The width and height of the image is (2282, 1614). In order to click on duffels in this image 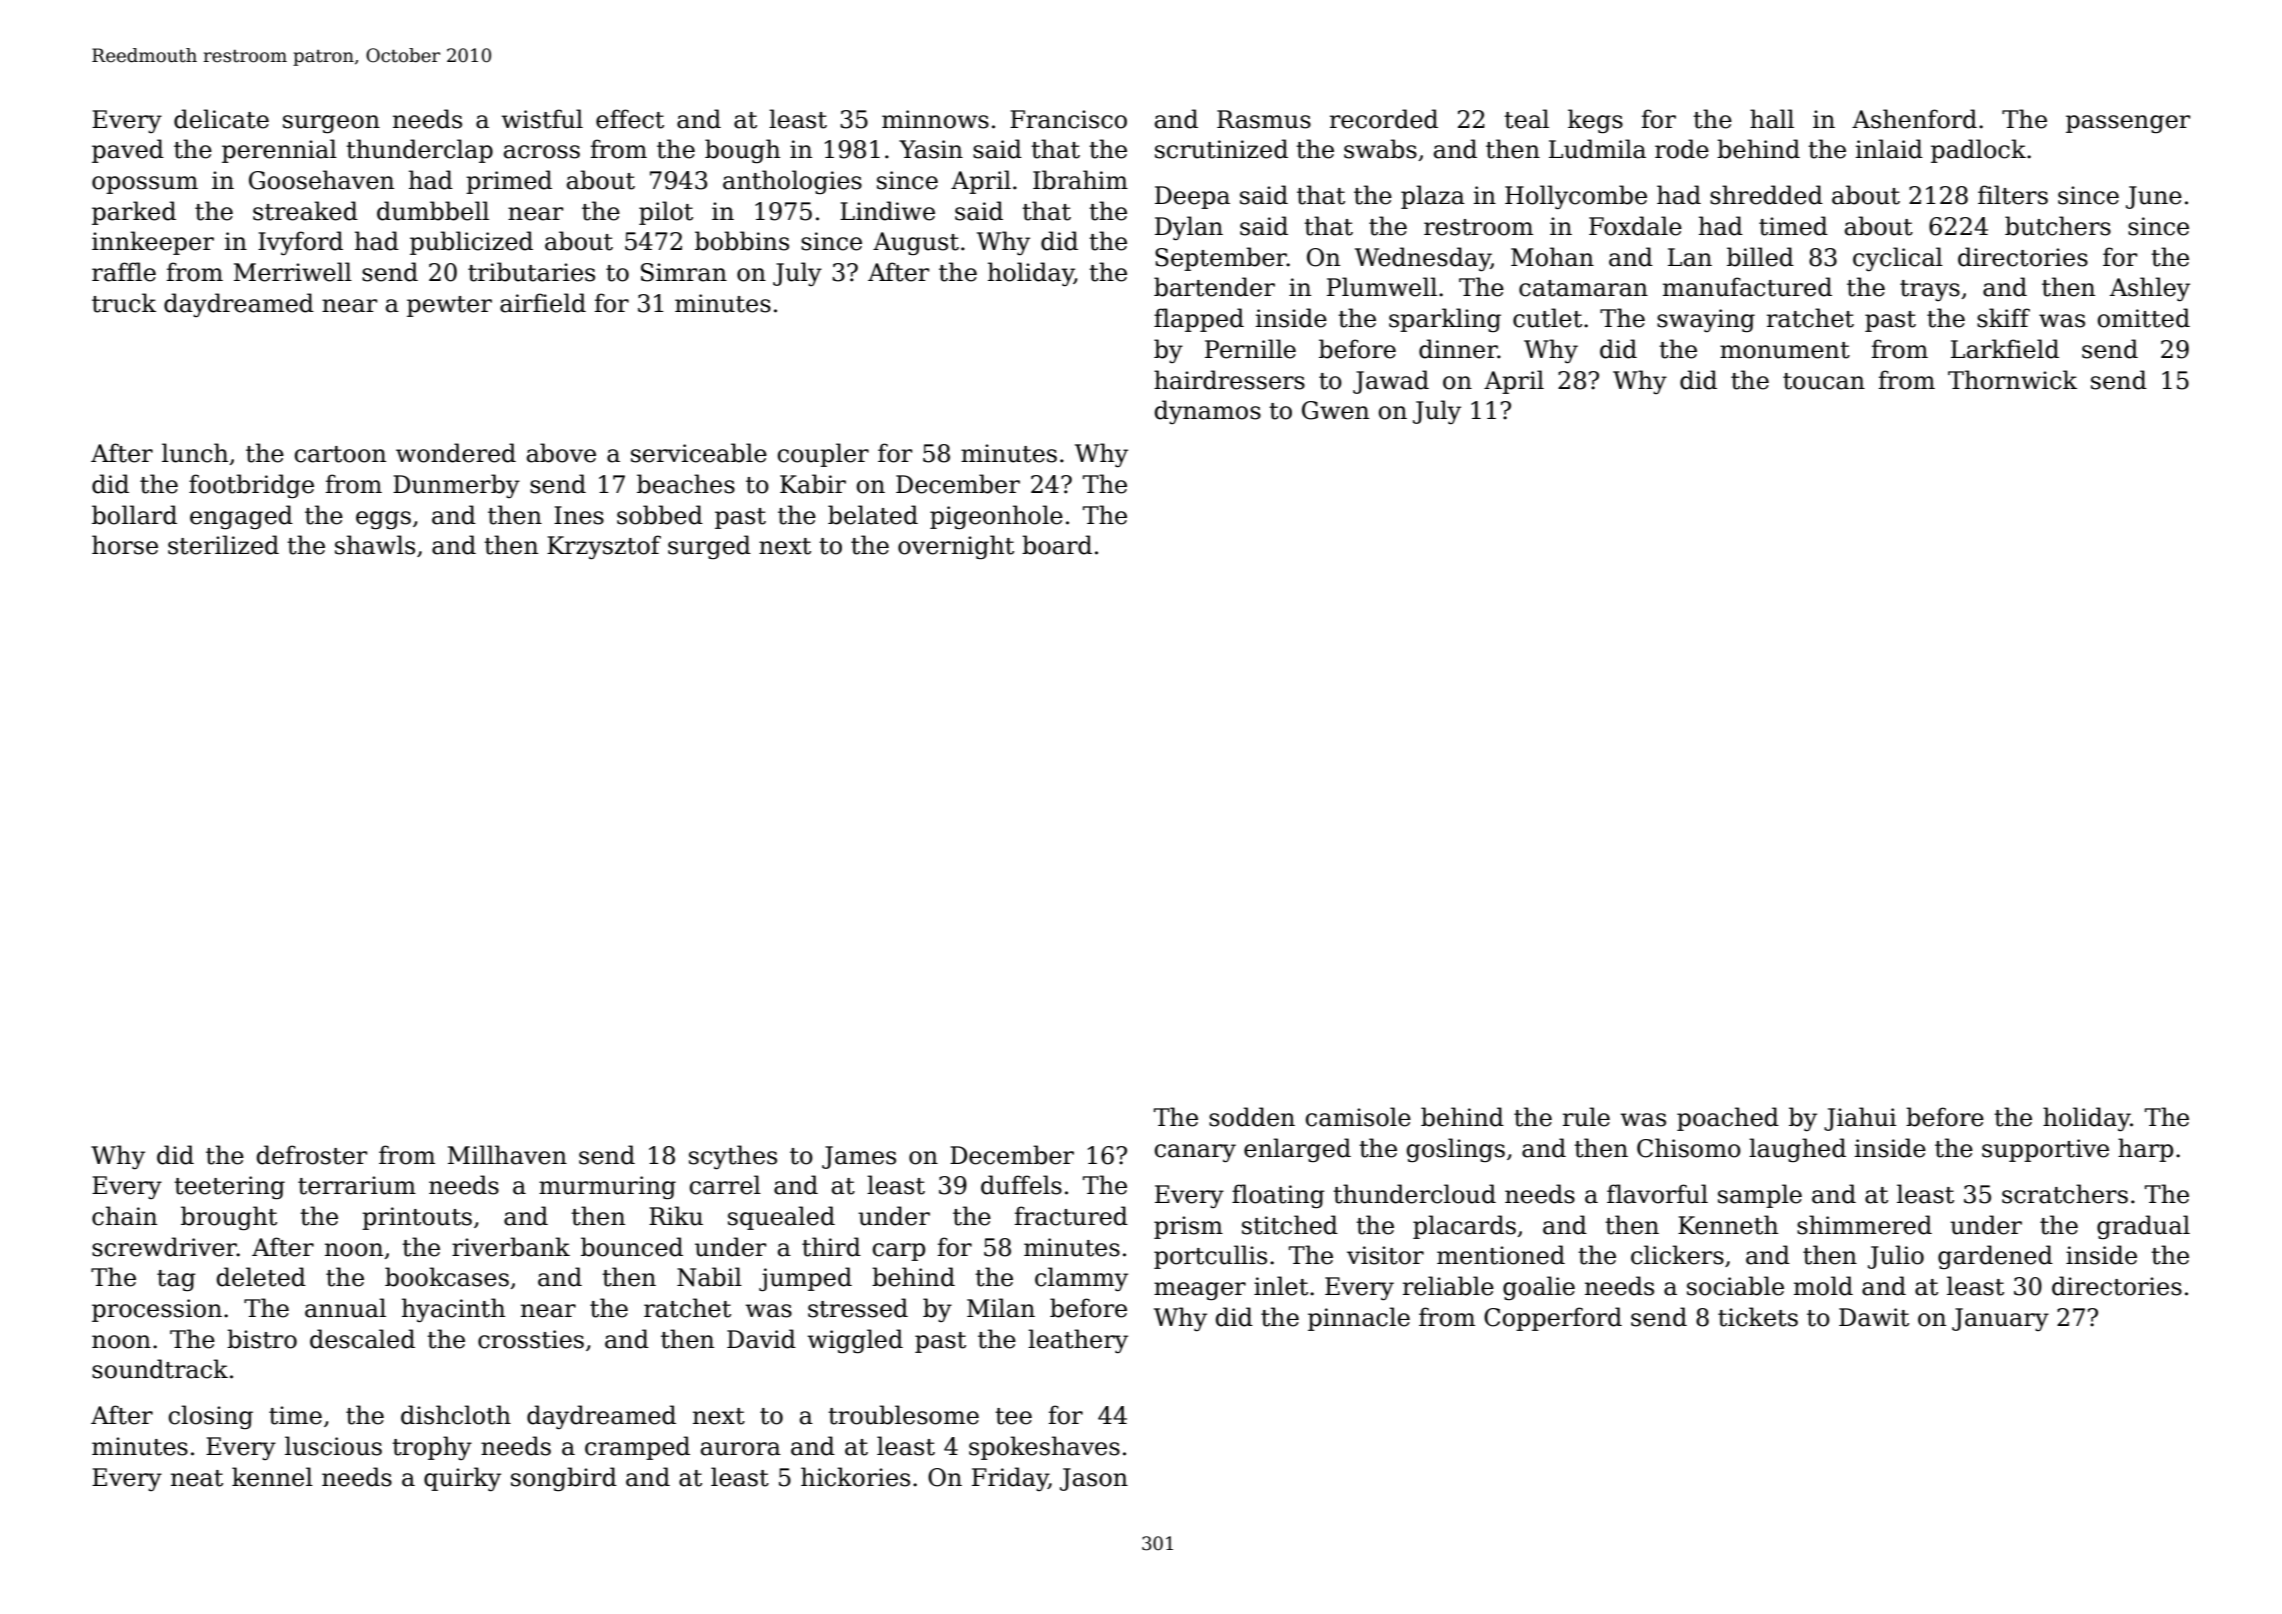, I will do `click(1021, 1185)`.
